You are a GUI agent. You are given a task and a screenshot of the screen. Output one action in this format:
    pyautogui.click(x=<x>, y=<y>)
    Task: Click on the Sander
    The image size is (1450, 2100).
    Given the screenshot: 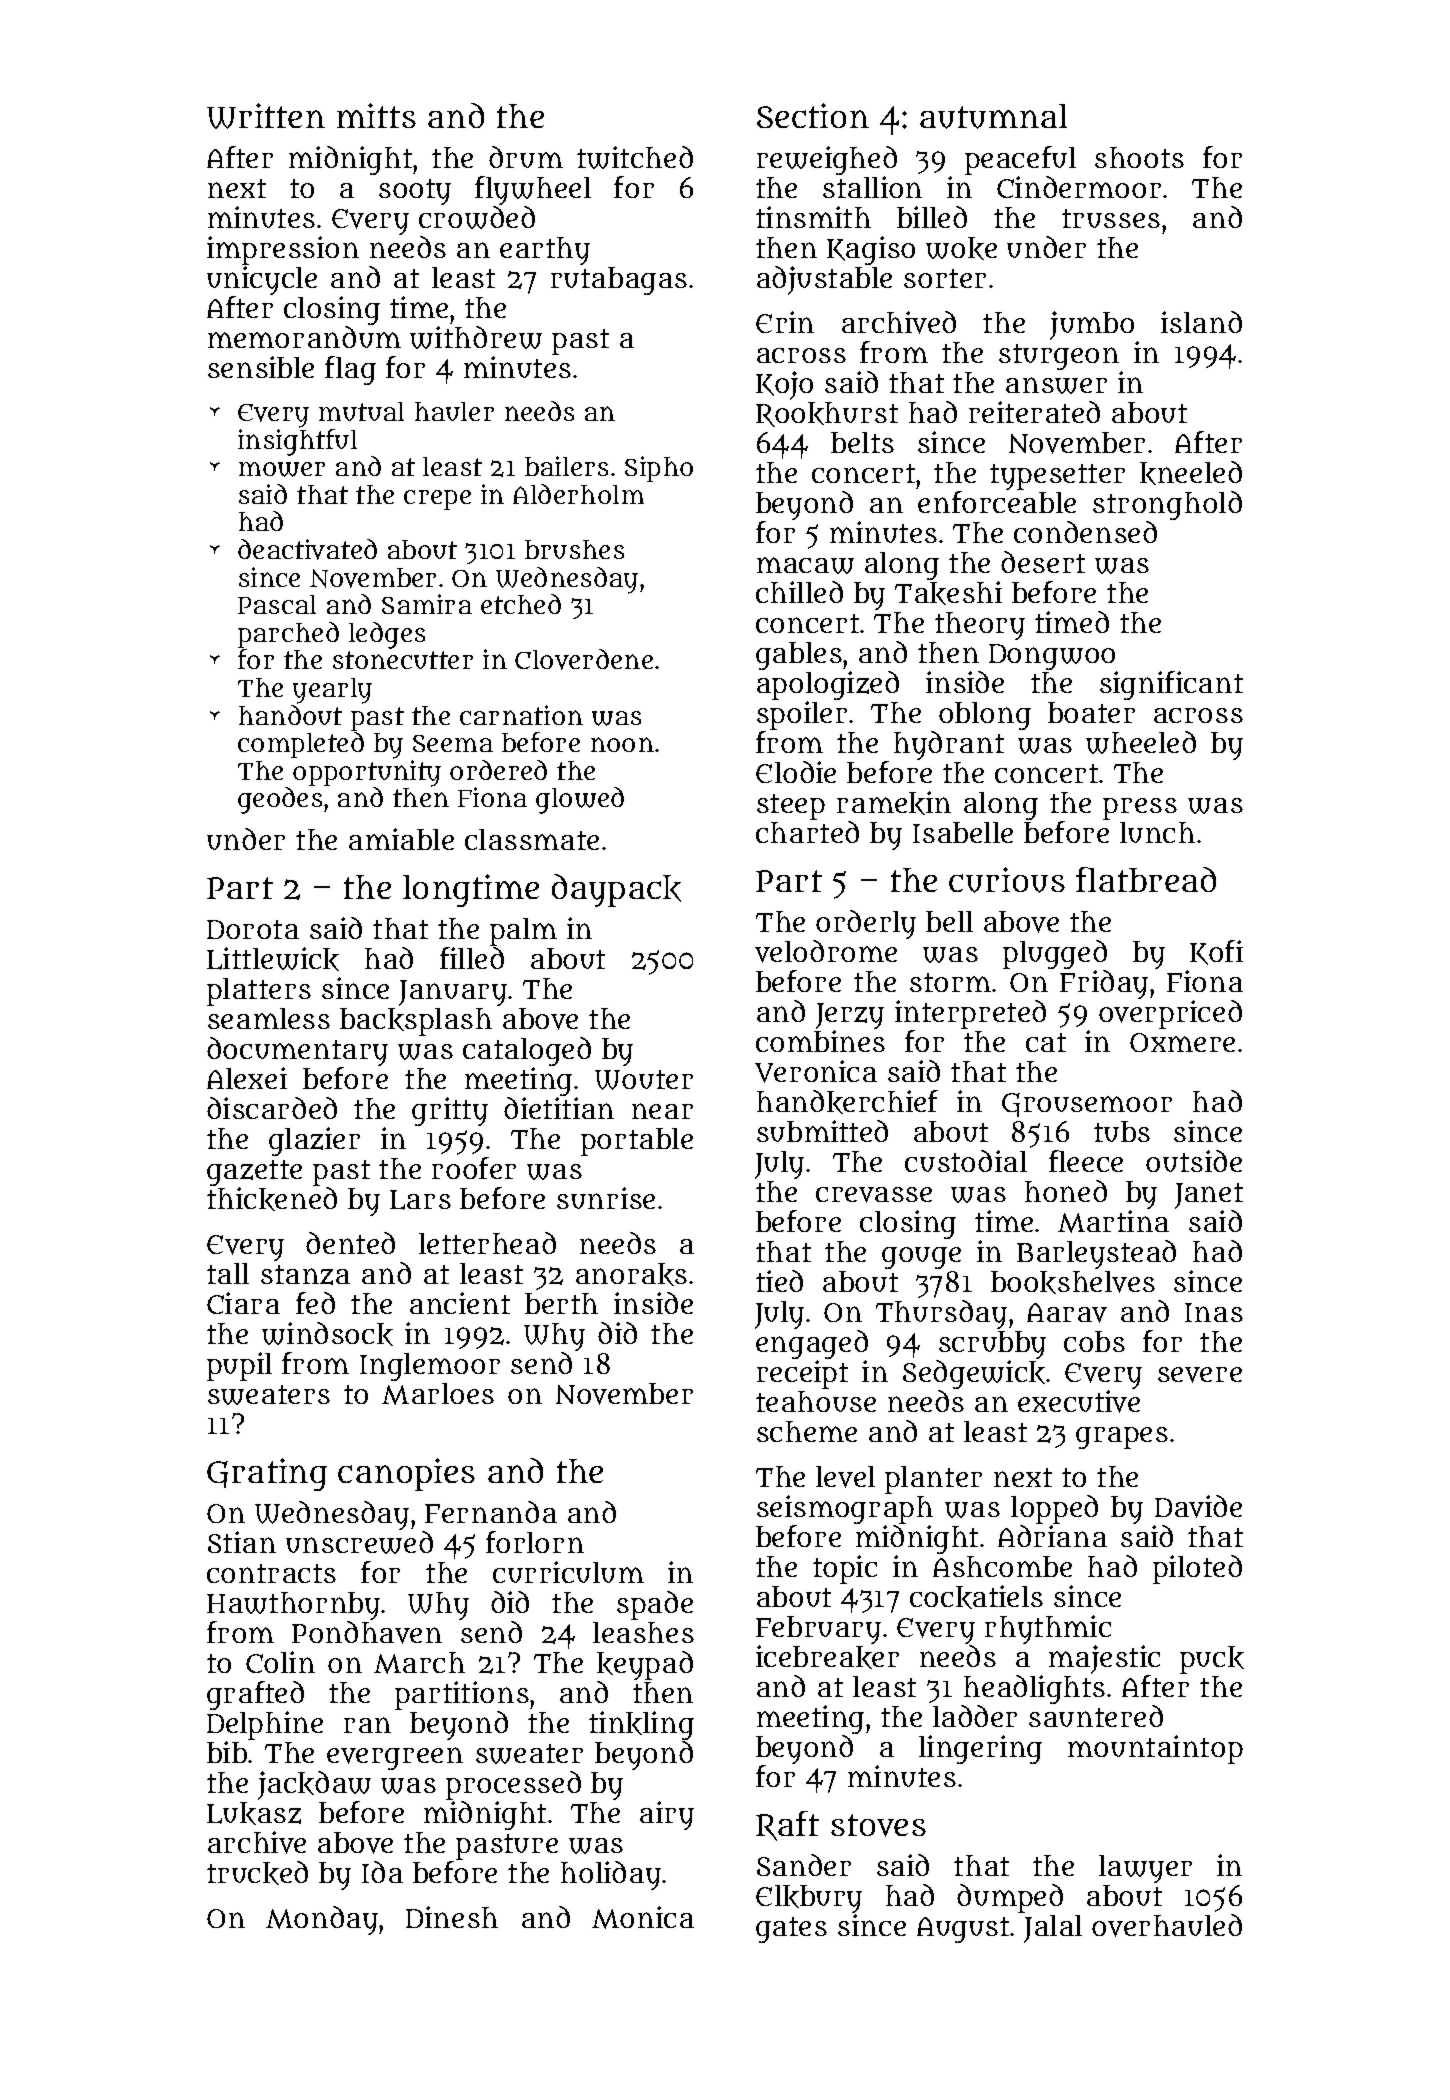 What is the action you would take?
    pyautogui.click(x=804, y=1865)
